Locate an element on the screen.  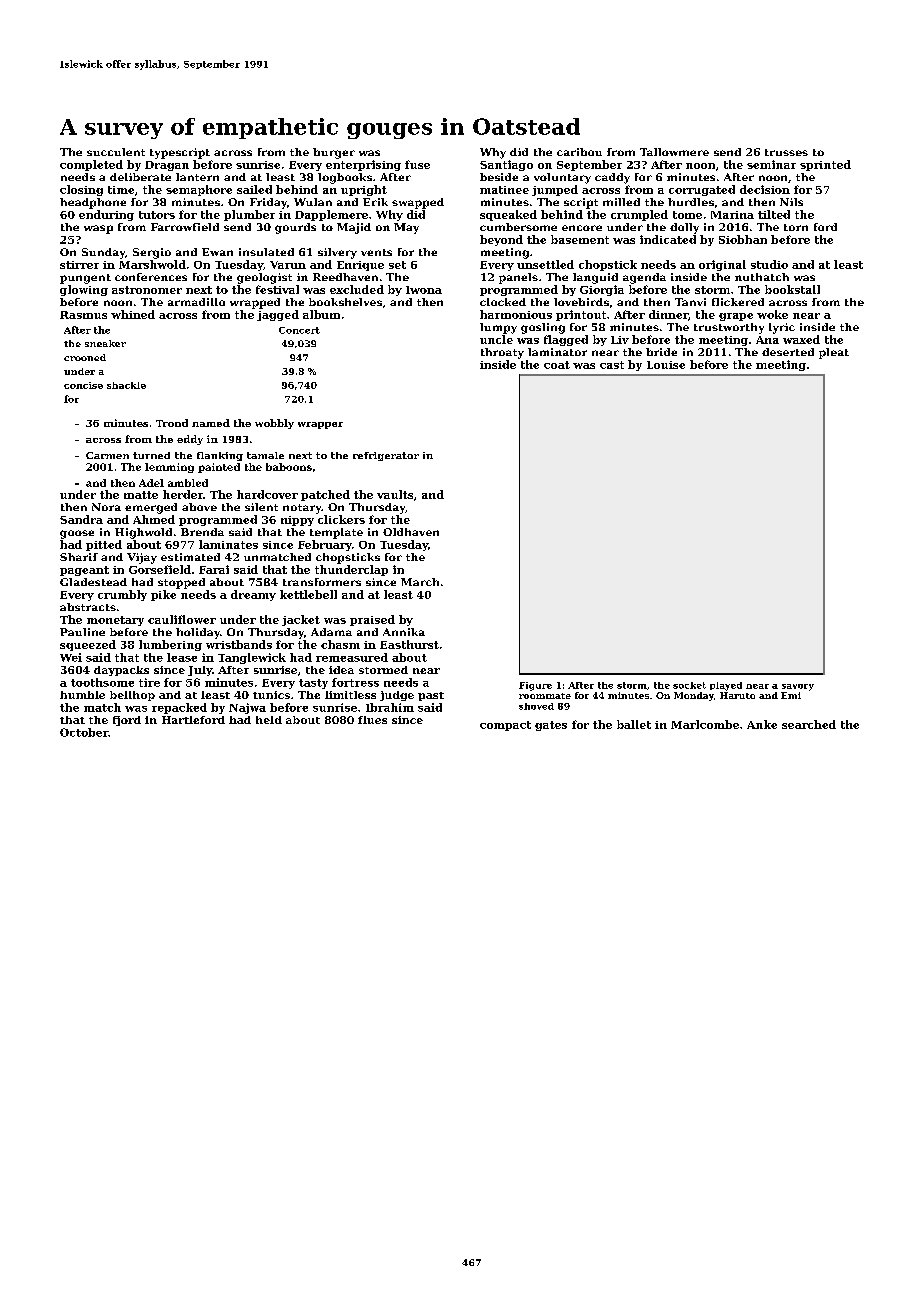
caddy is located at coordinates (612, 178).
